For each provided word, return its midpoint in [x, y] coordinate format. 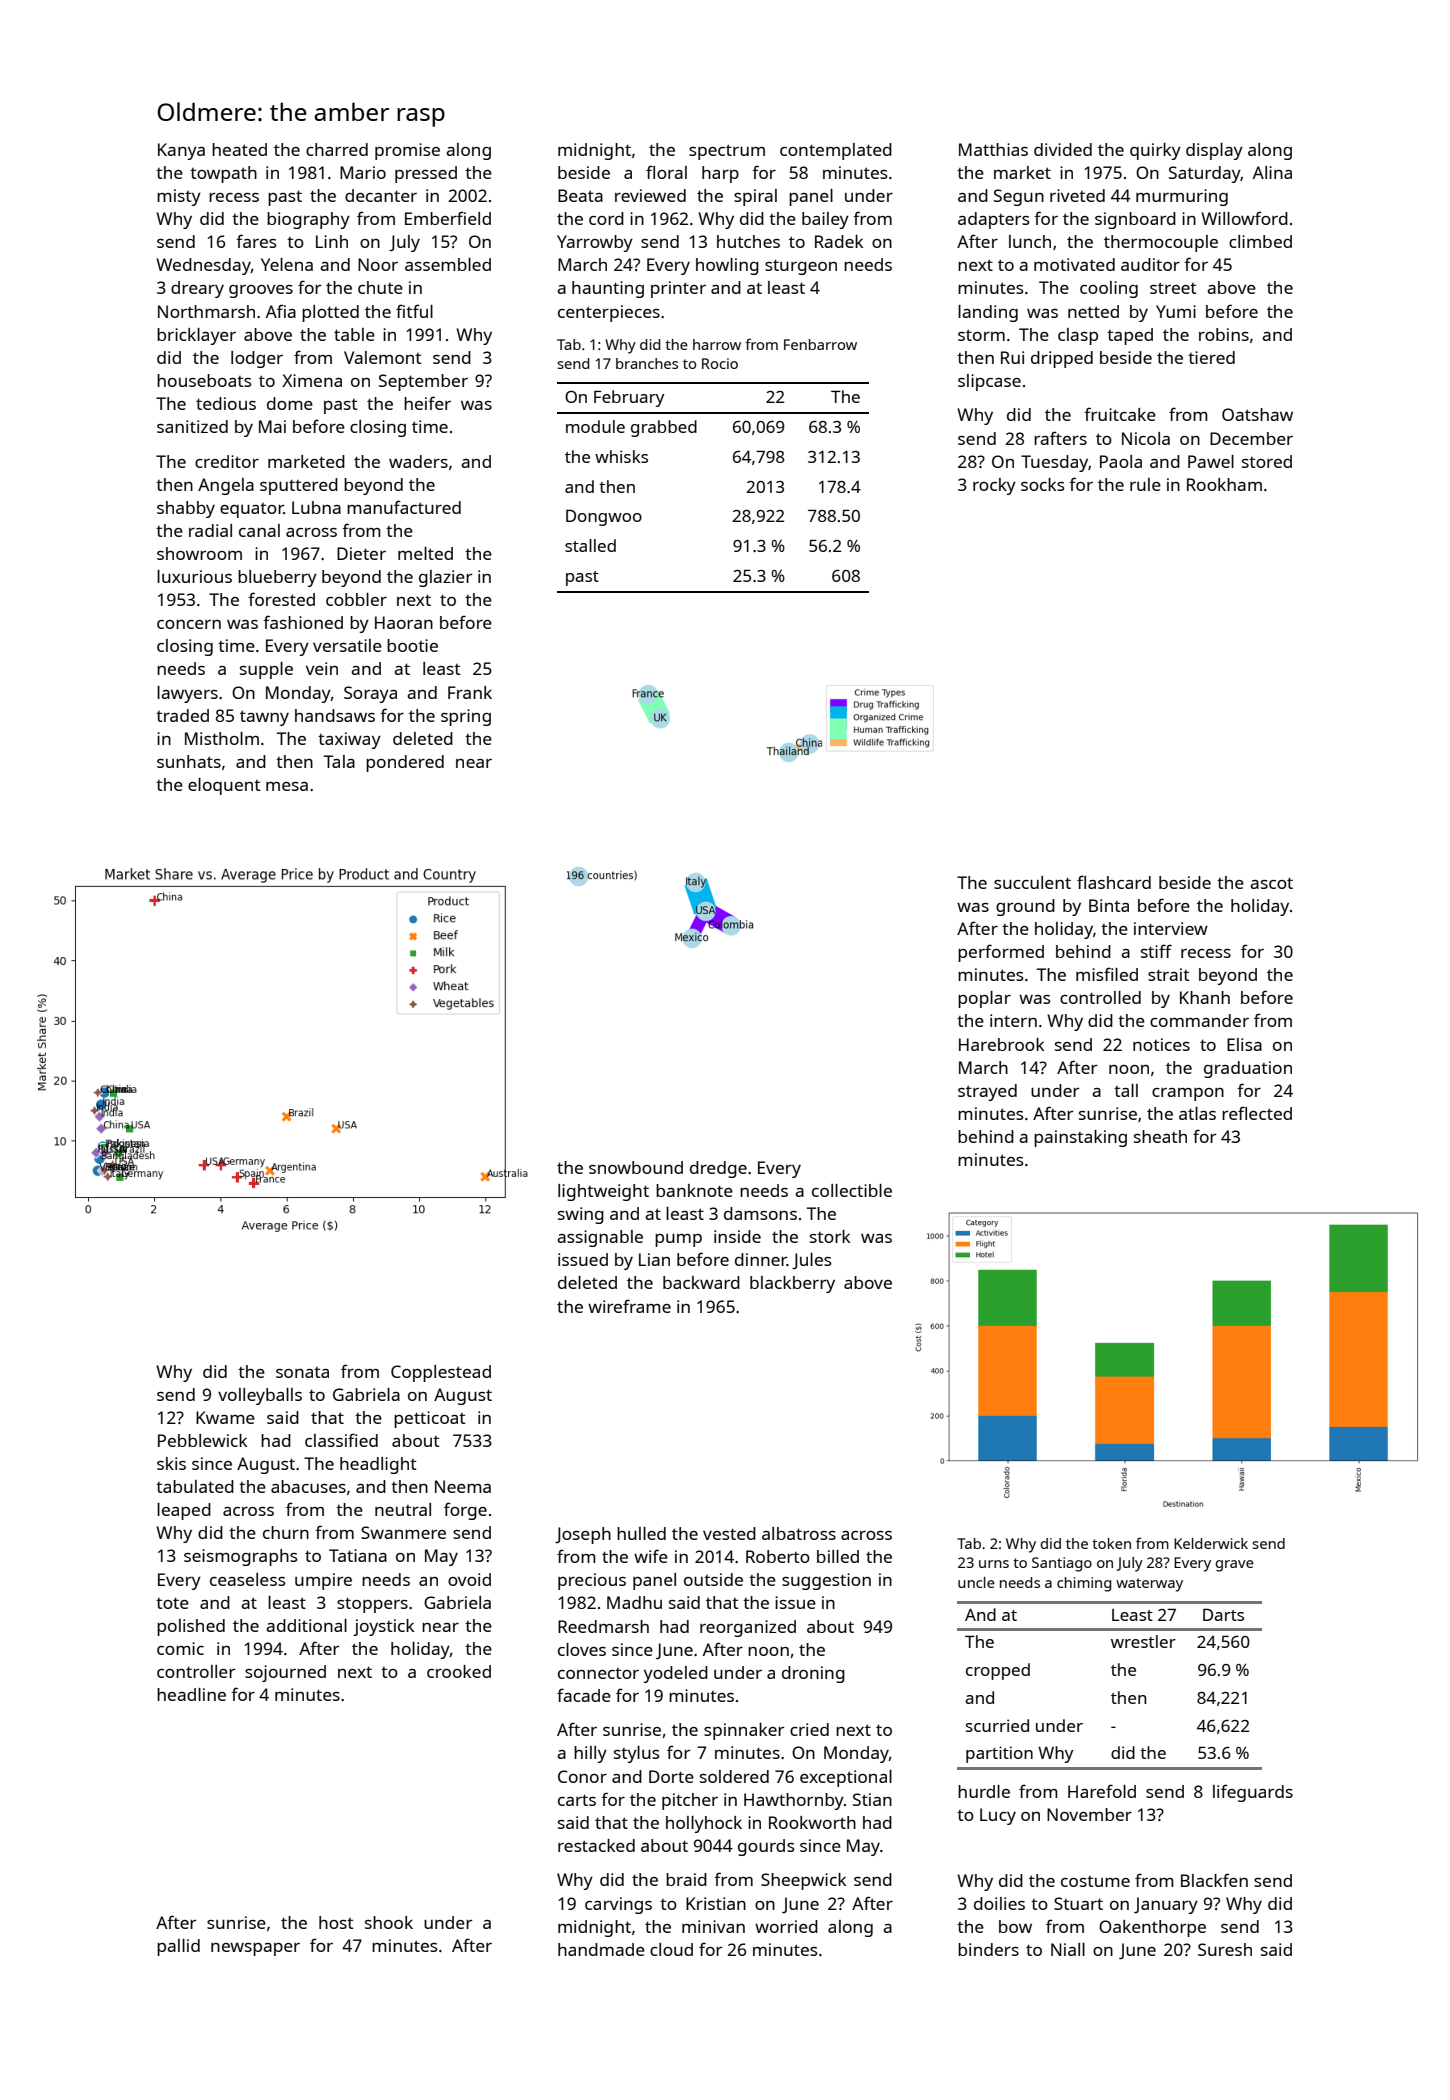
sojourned [285, 1673]
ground [1025, 907]
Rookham [1224, 484]
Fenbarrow [820, 344]
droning [813, 1674]
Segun [1019, 197]
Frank [470, 692]
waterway [1149, 1585]
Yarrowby [595, 243]
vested [729, 1533]
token [1111, 1543]
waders [418, 461]
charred [337, 149]
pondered [405, 763]
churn [286, 1532]
